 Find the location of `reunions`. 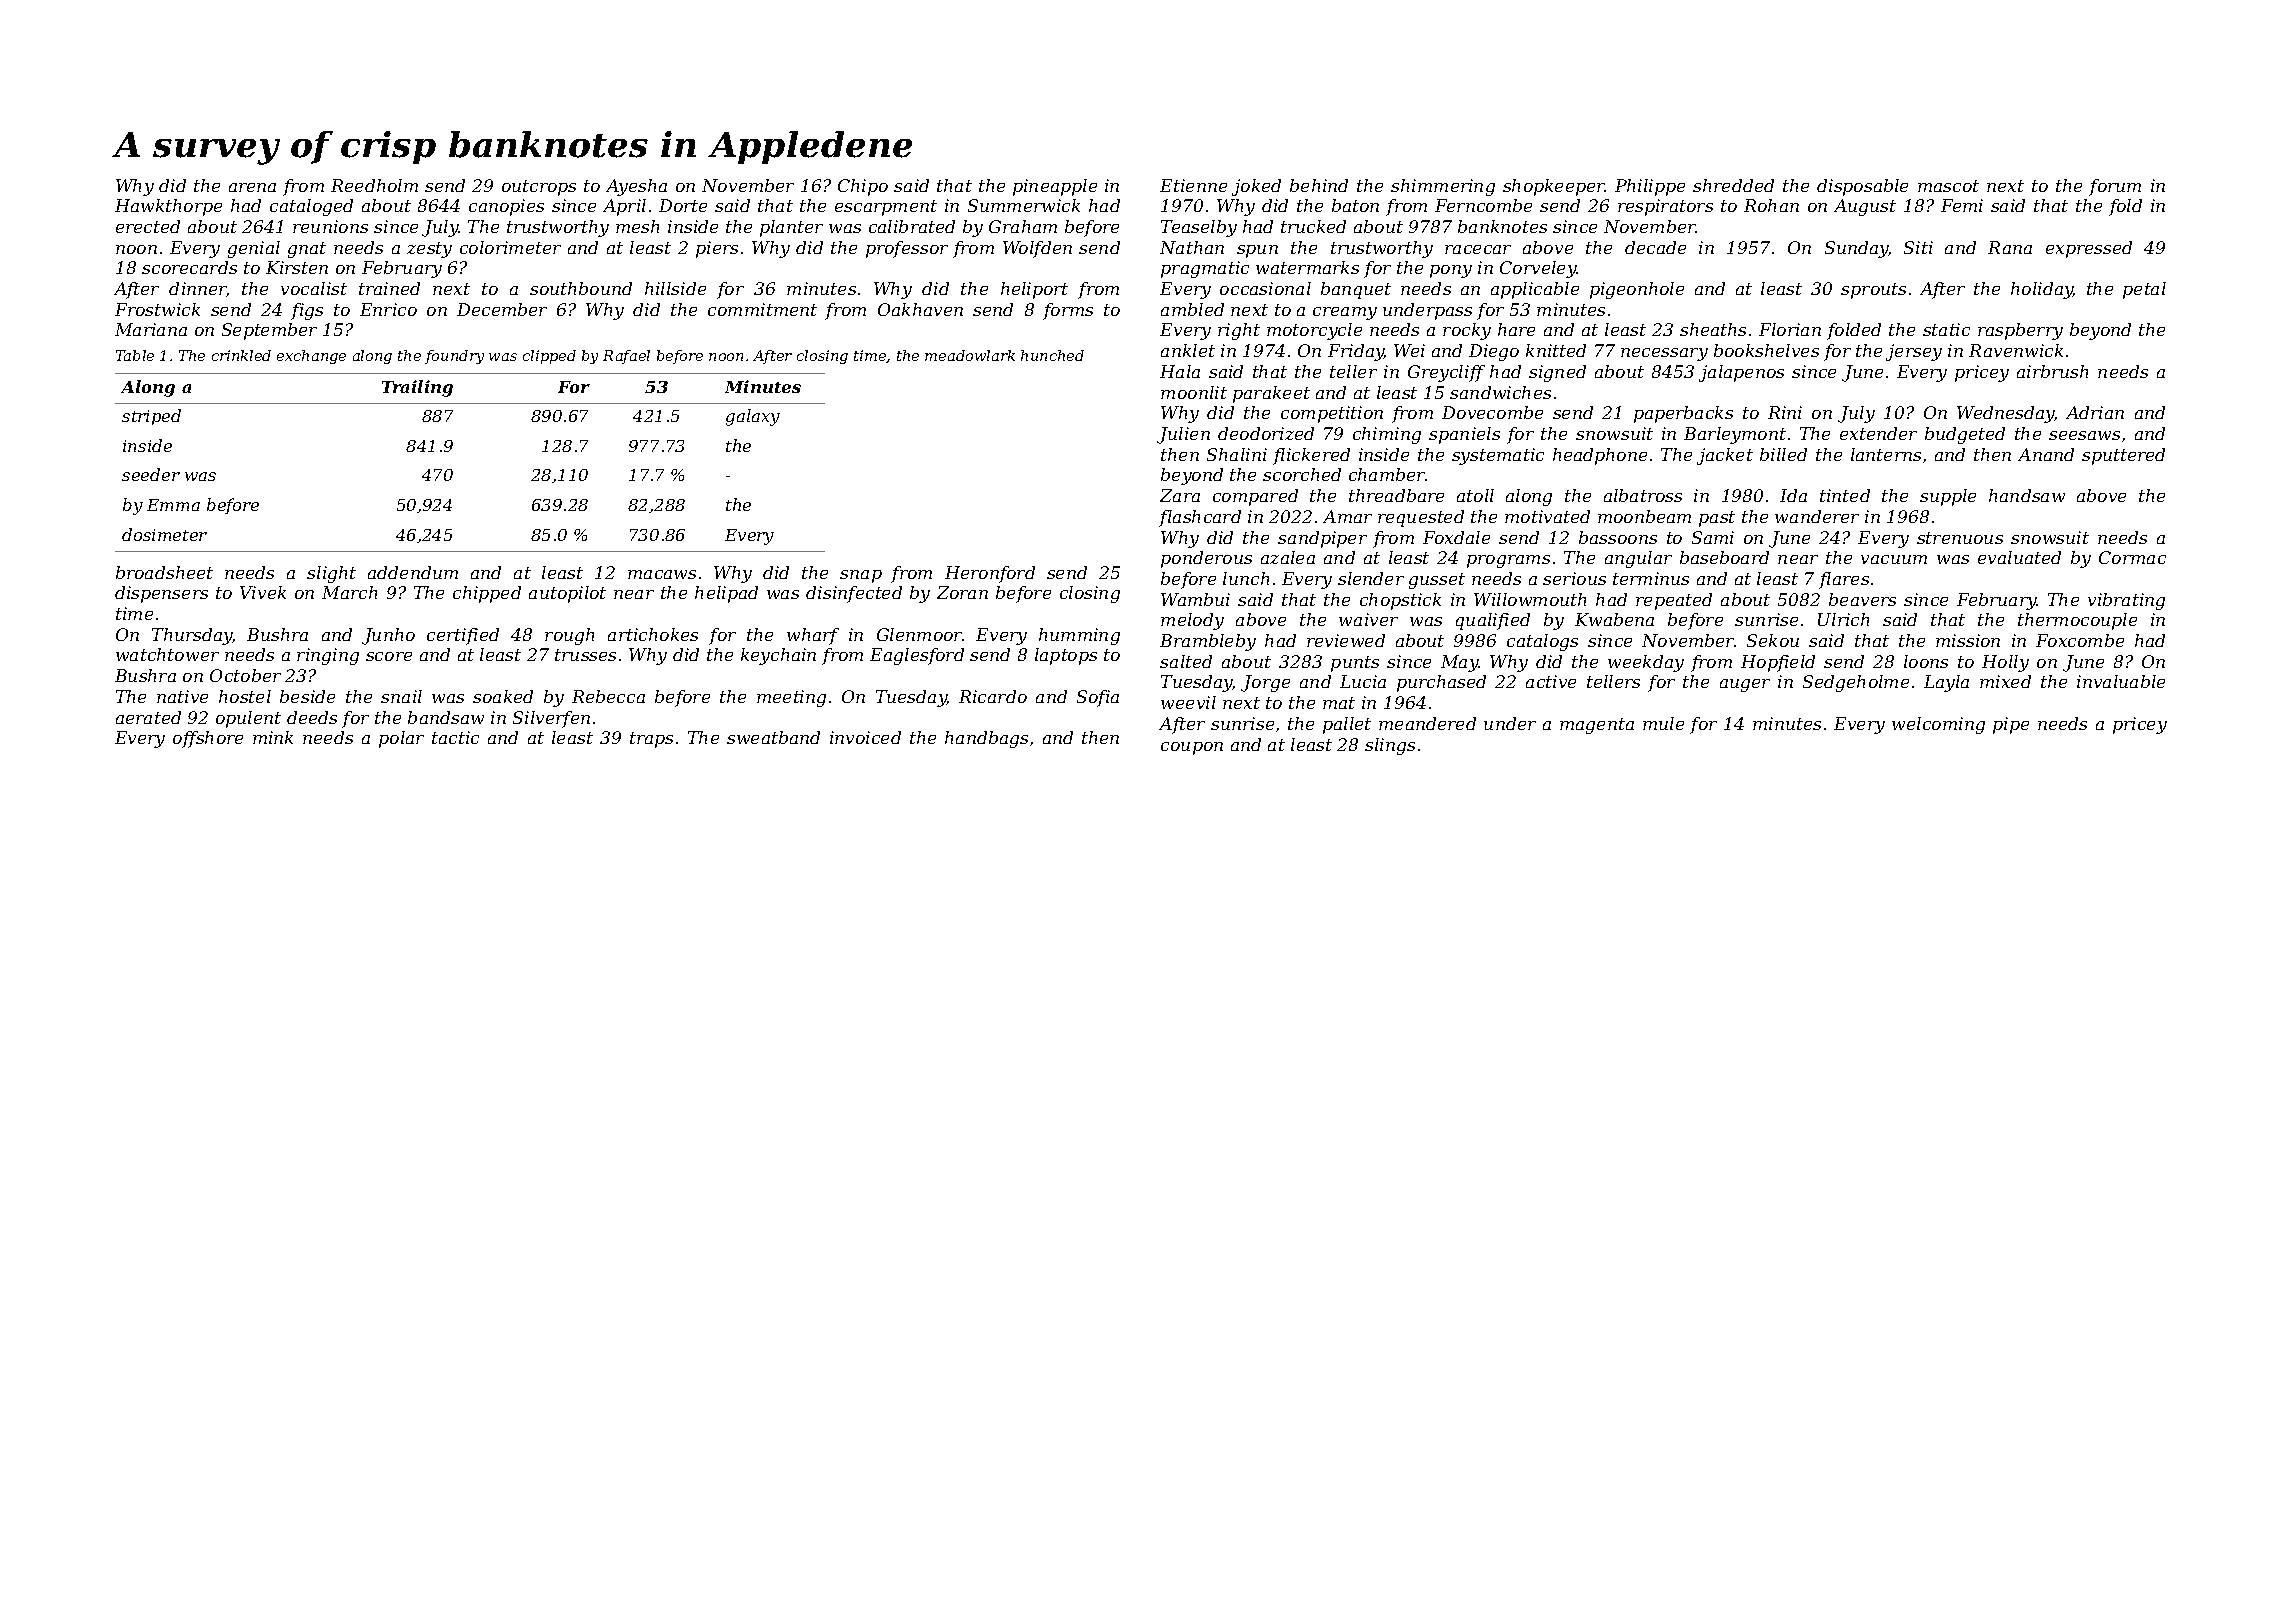

reunions is located at coordinates (330, 226).
